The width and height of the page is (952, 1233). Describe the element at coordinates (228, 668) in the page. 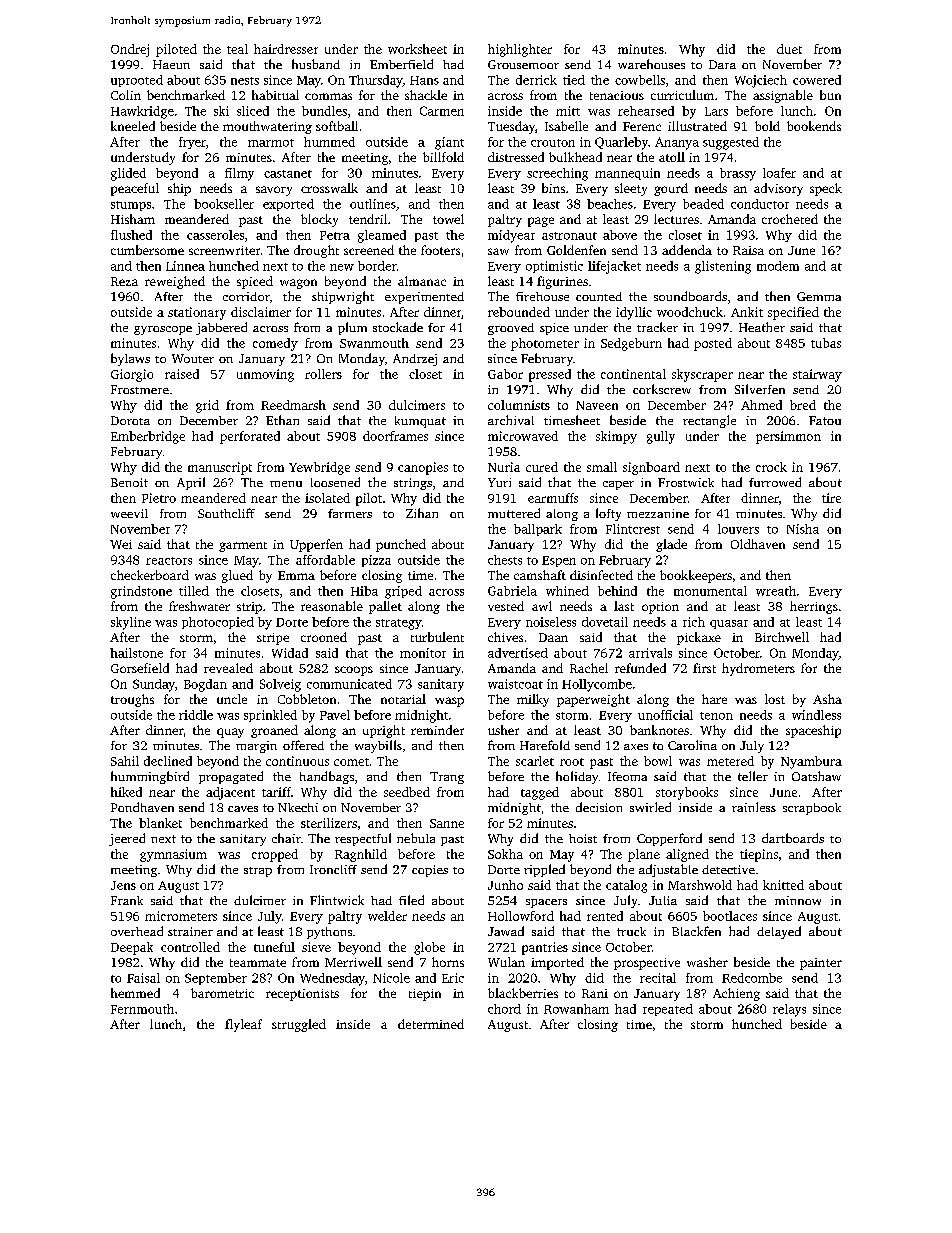

I see `revealed` at that location.
